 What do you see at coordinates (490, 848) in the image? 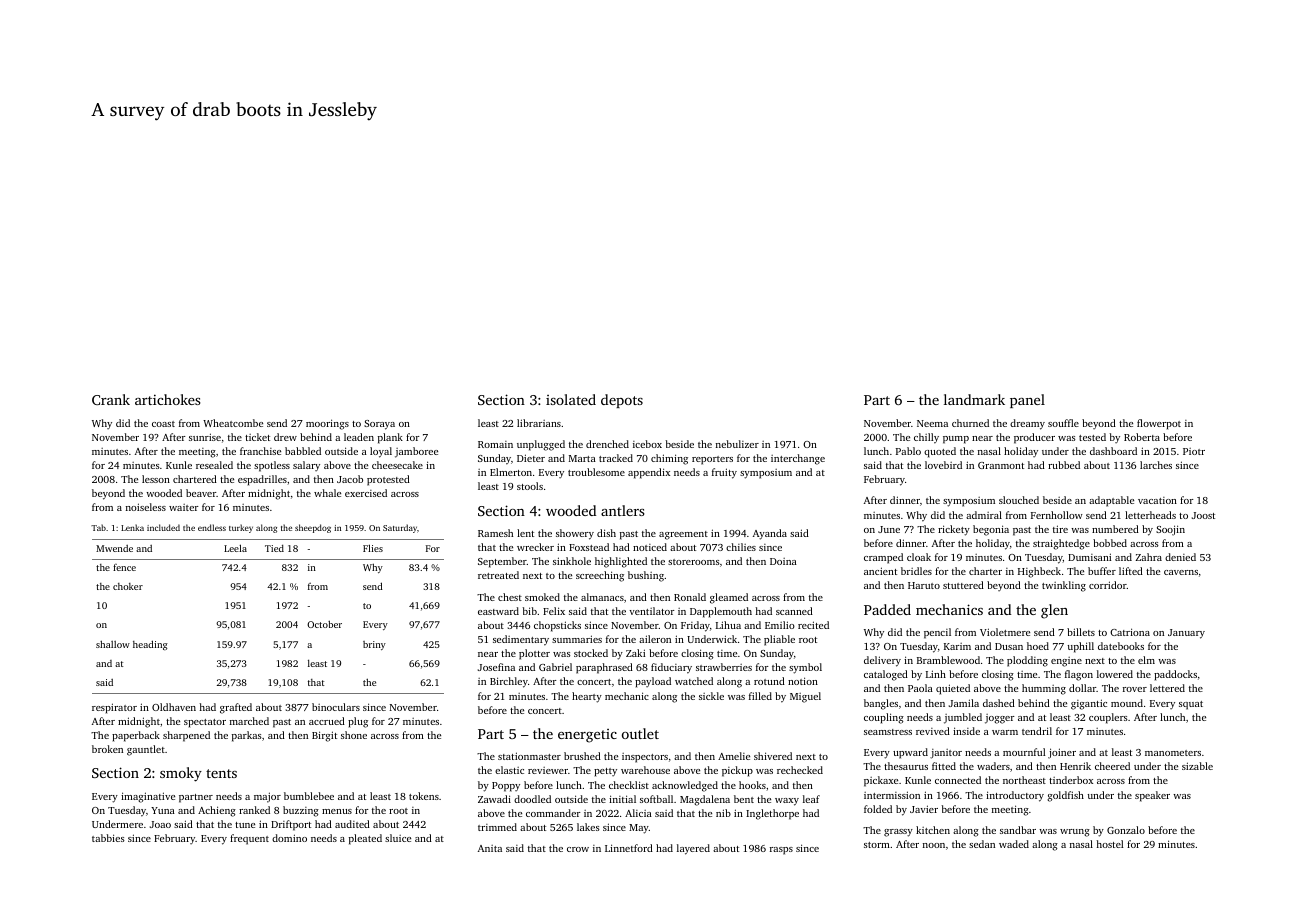
I see `Anita` at bounding box center [490, 848].
